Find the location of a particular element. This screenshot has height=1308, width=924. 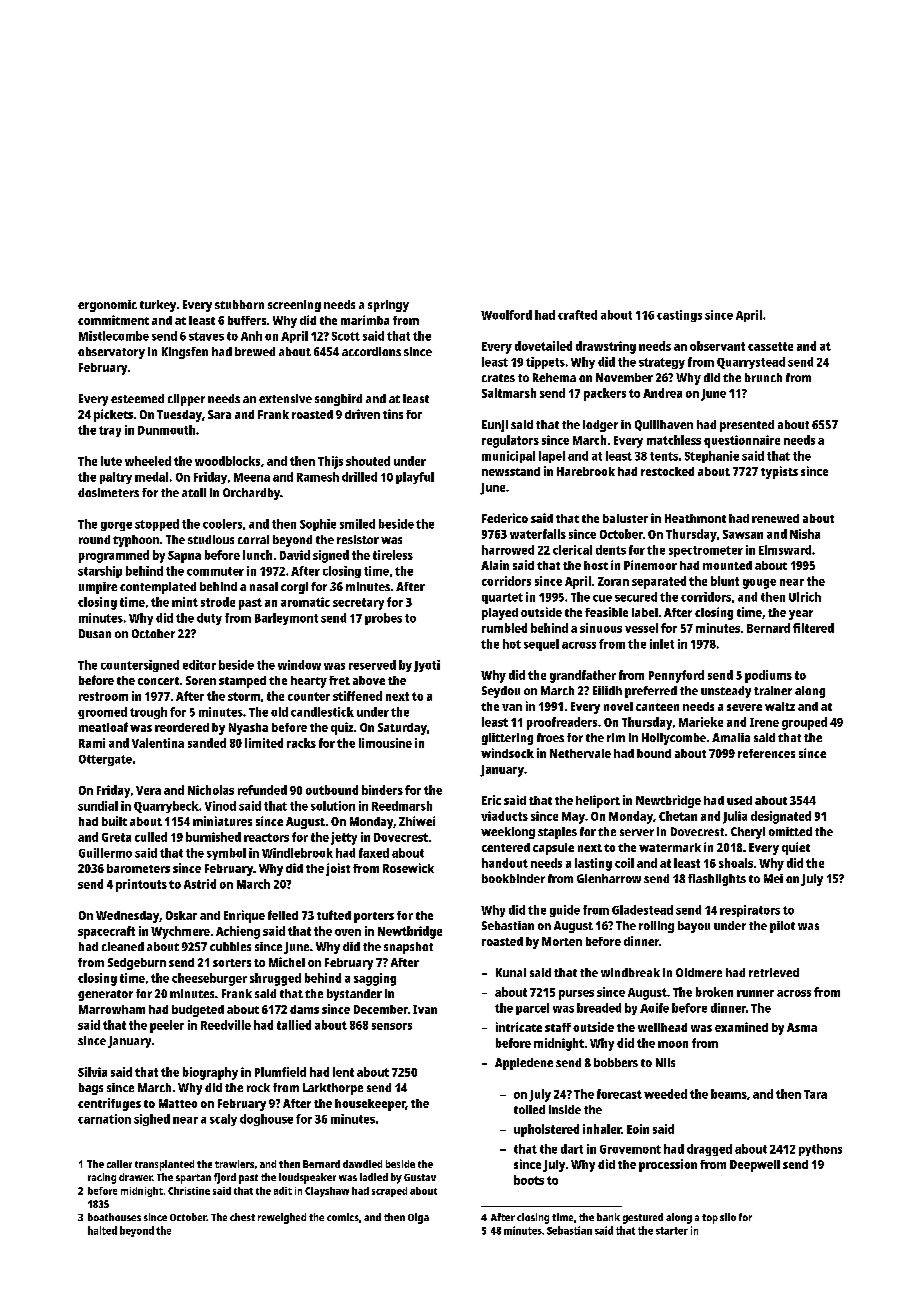

castings is located at coordinates (679, 316).
